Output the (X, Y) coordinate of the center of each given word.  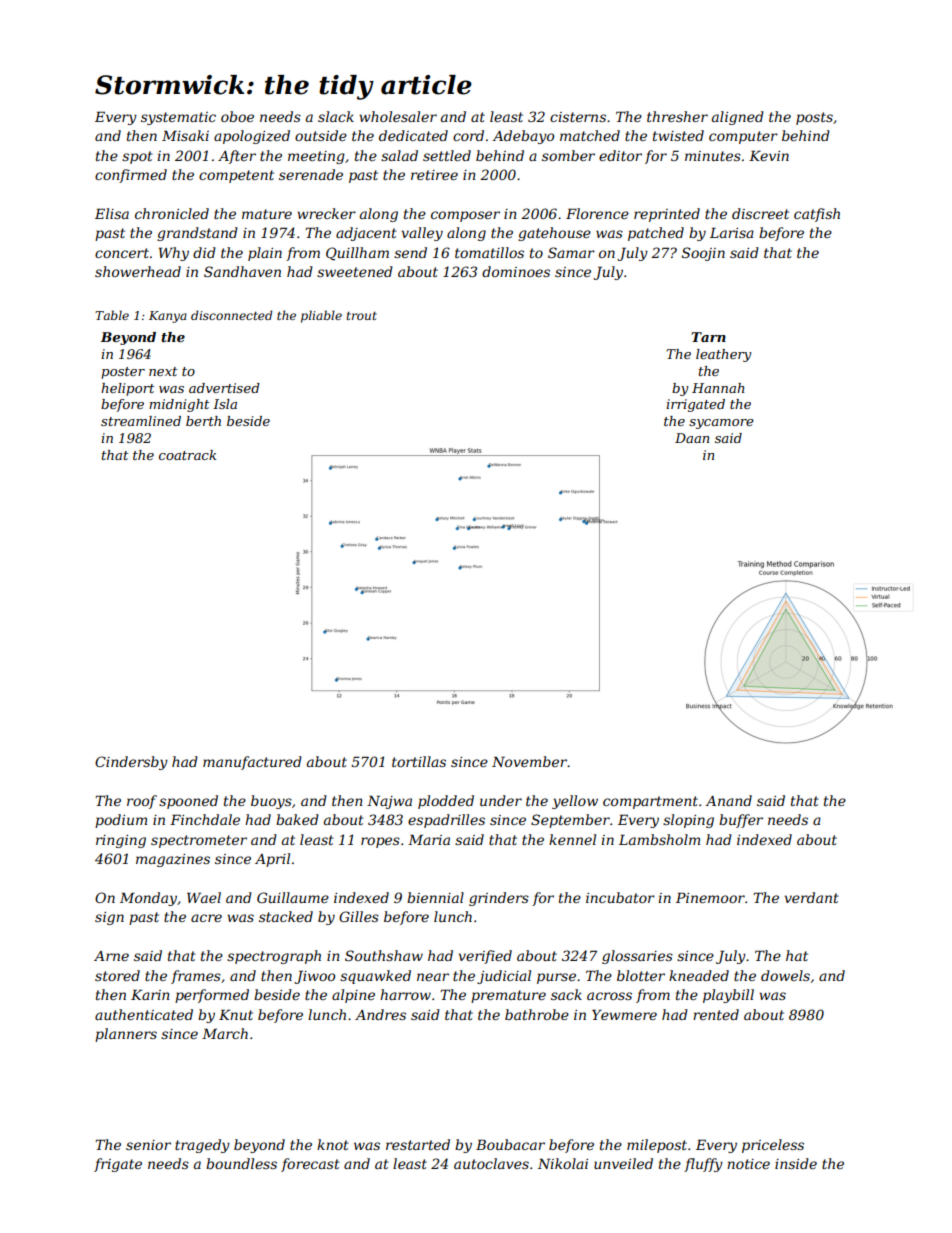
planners (126, 1035)
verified (485, 957)
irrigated (695, 405)
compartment (650, 802)
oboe (237, 116)
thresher (677, 116)
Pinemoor (710, 897)
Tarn (708, 337)
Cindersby (131, 763)
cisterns (578, 117)
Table (112, 315)
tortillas (419, 761)
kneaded (699, 975)
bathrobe (537, 1014)
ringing (121, 841)
